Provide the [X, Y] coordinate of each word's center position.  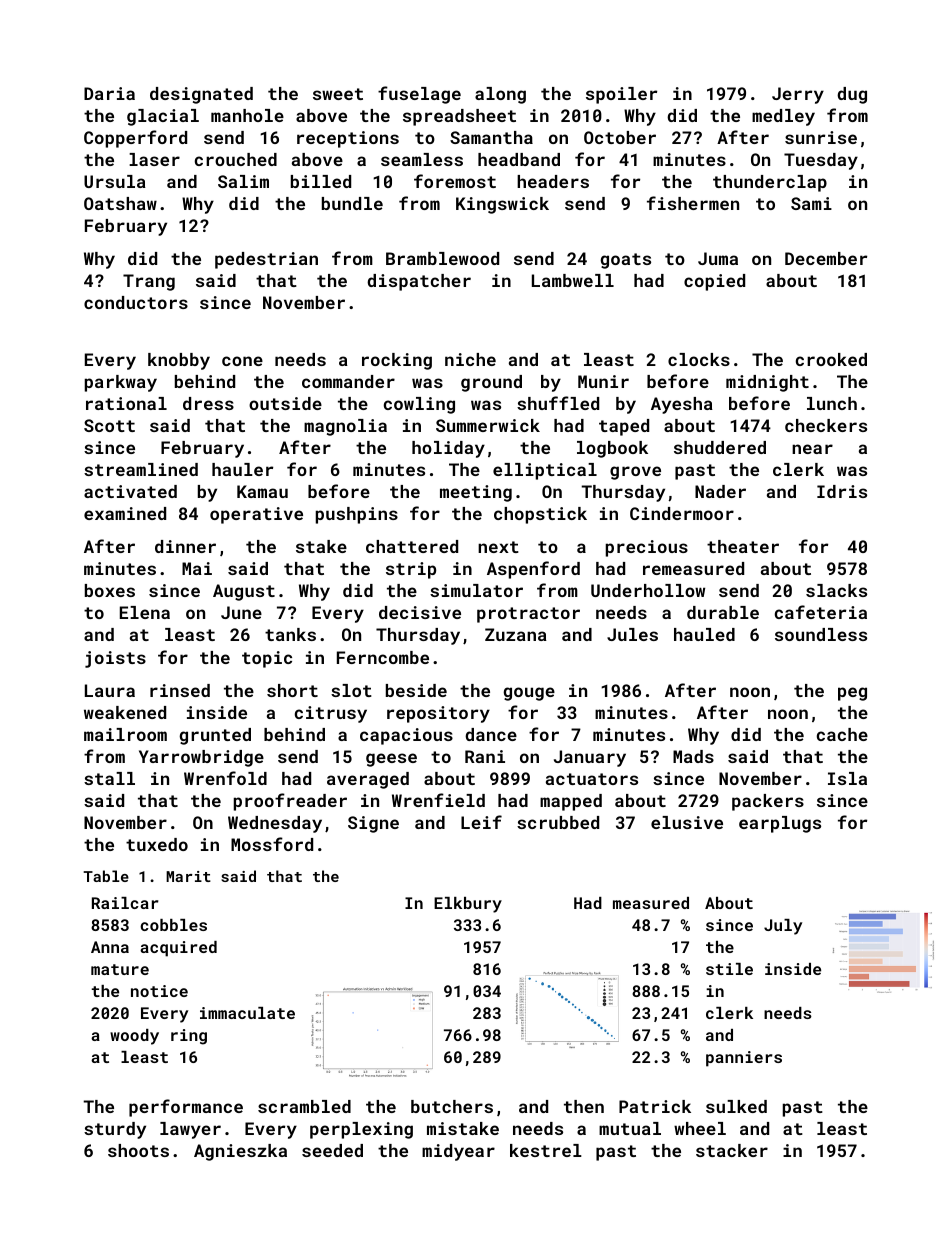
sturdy [115, 1130]
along [500, 95]
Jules [632, 634]
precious [647, 548]
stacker [732, 1150]
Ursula [115, 181]
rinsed [180, 690]
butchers [452, 1106]
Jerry [798, 95]
